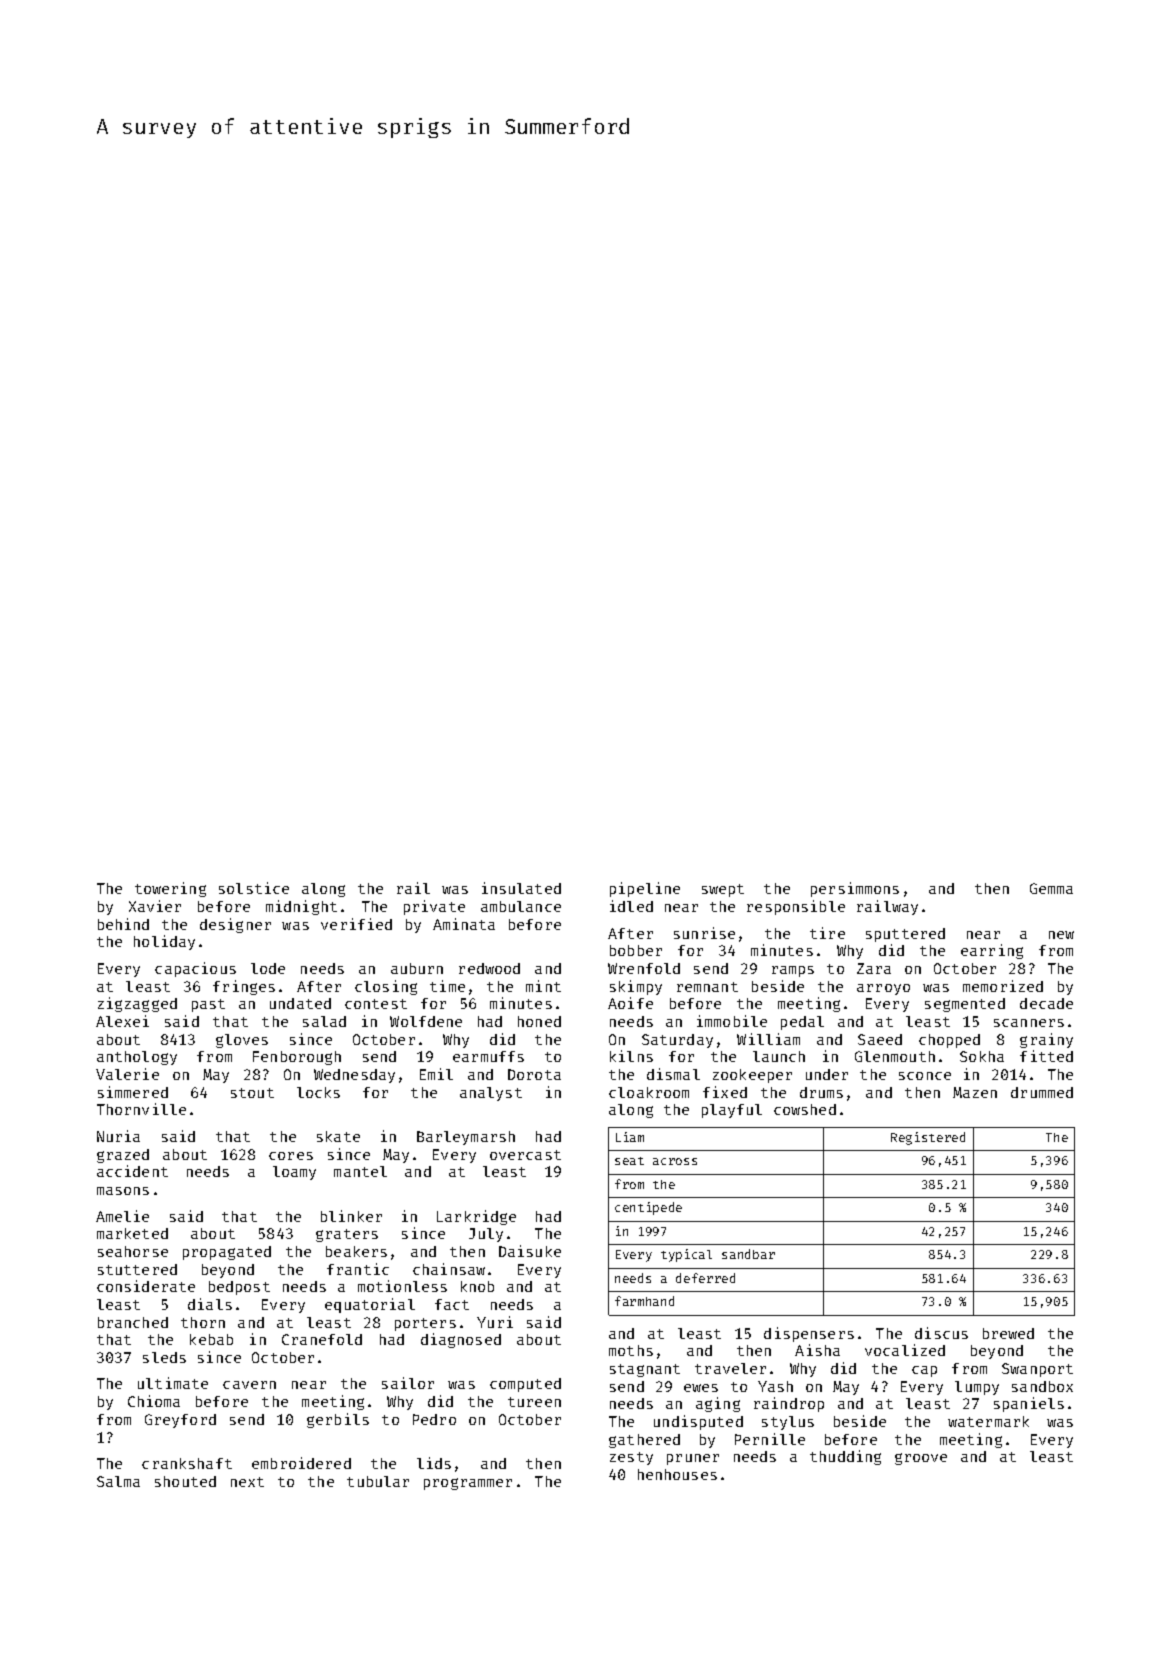 The height and width of the screenshot is (1656, 1171). Describe the element at coordinates (247, 1482) in the screenshot. I see `next` at that location.
